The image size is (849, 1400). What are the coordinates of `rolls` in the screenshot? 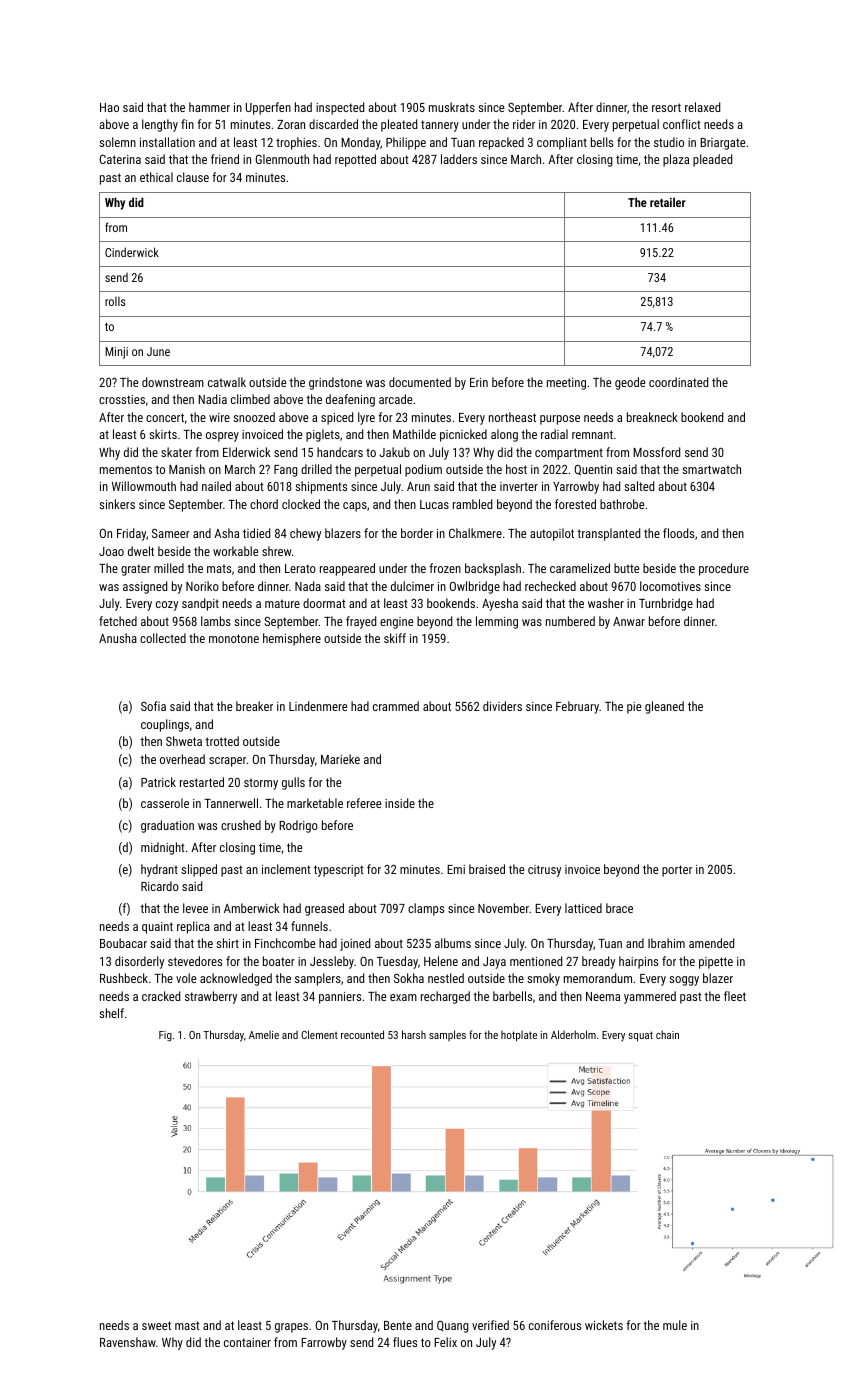 It's located at (115, 301).
